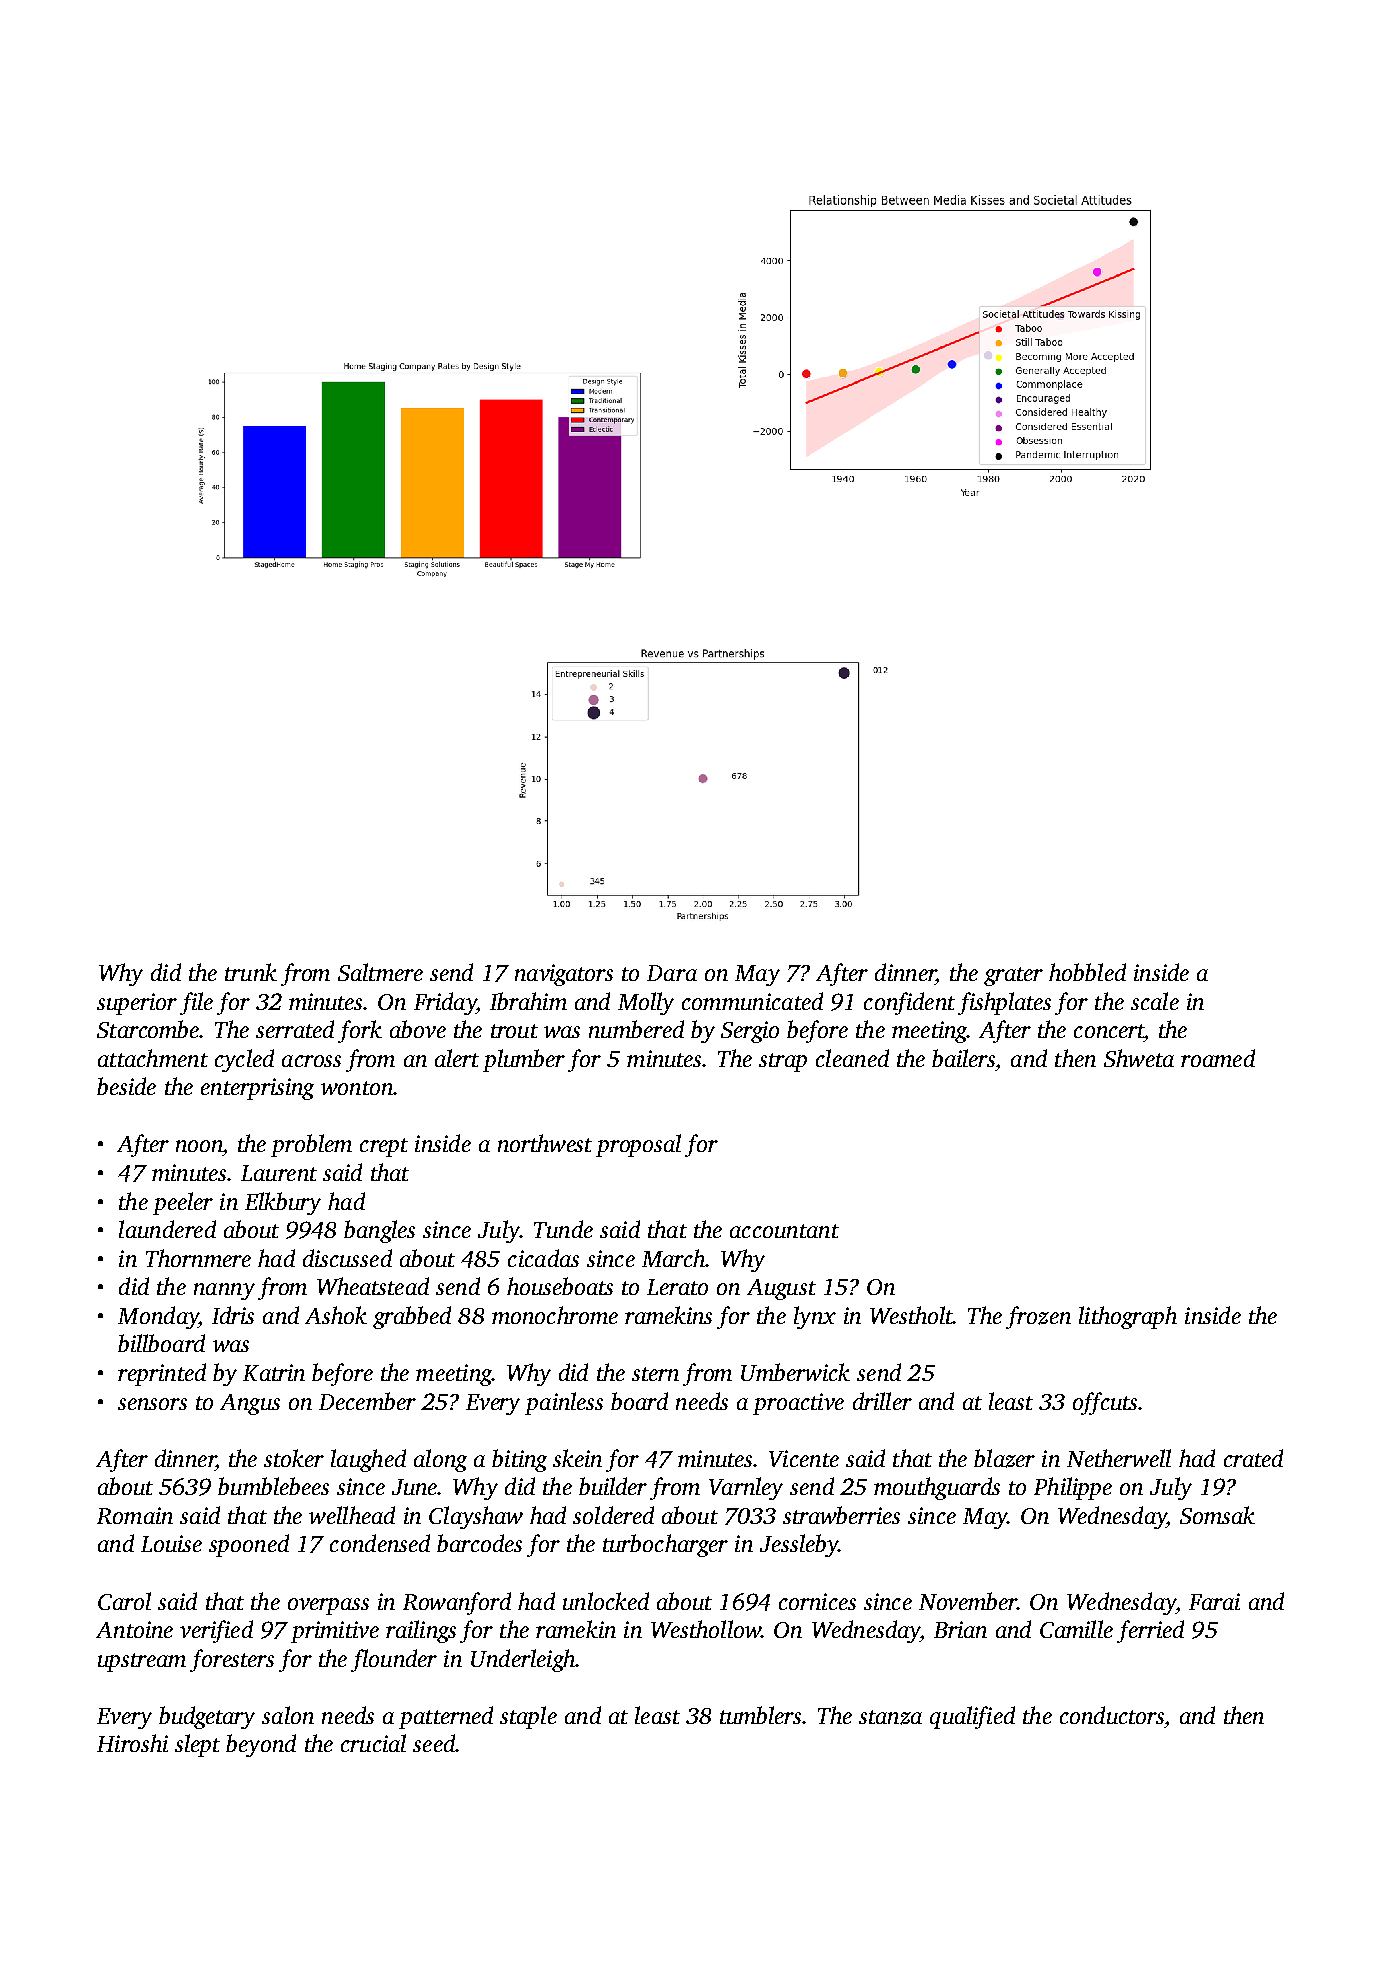 The width and height of the page is (1386, 1969). What do you see at coordinates (817, 1601) in the page?
I see `cornices` at bounding box center [817, 1601].
